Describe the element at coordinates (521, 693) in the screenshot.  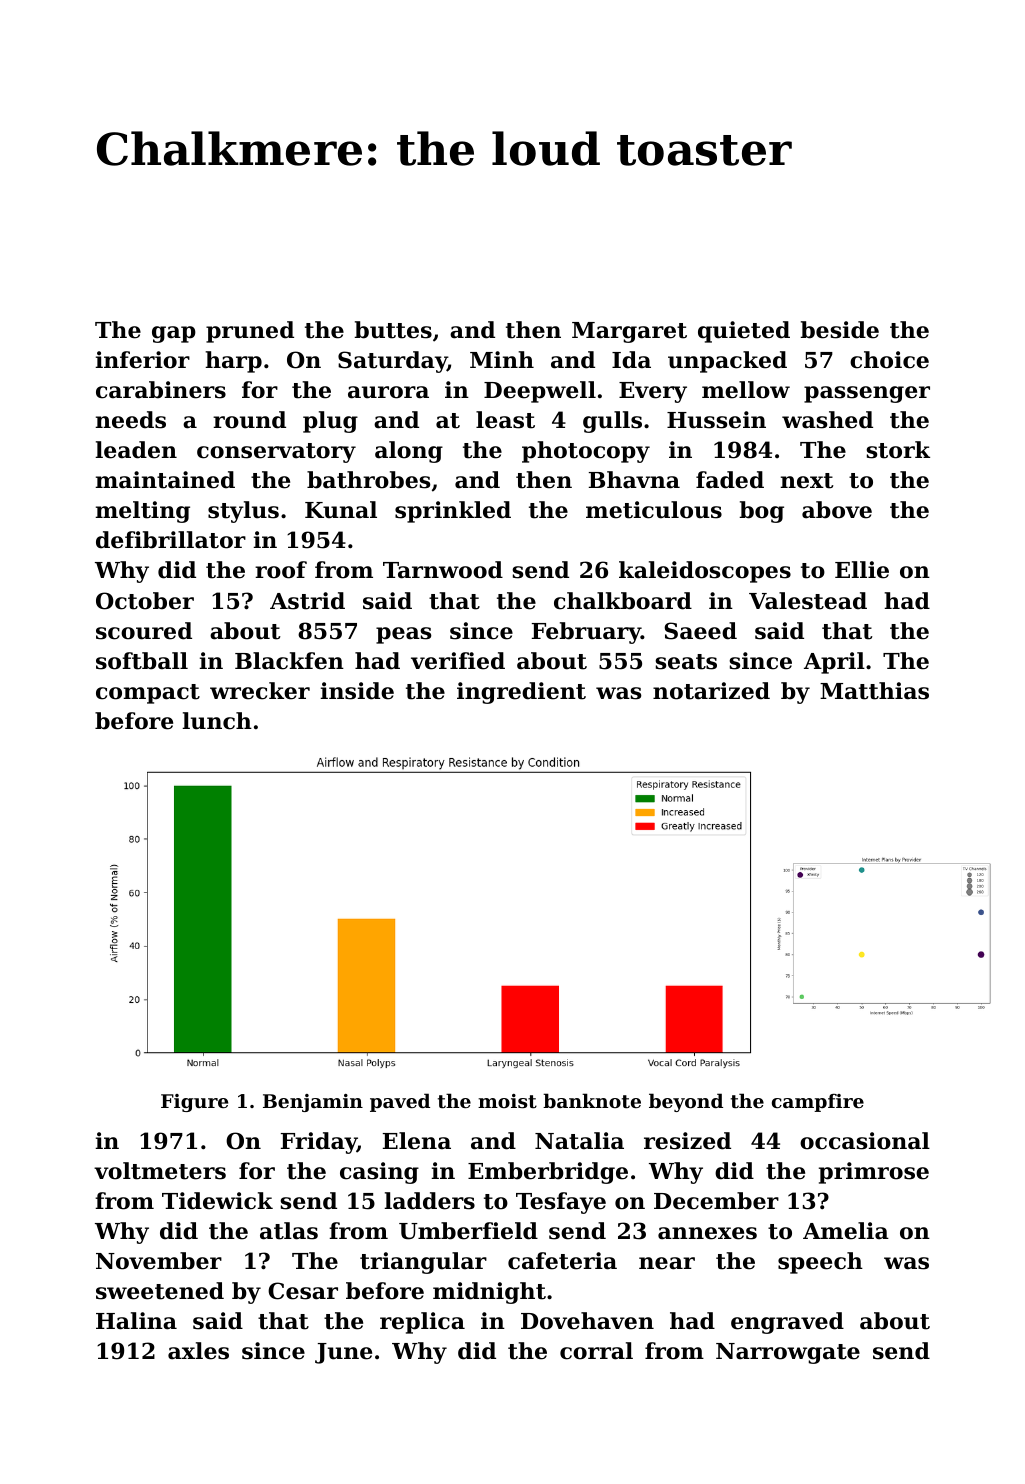
I see `ingredient` at that location.
